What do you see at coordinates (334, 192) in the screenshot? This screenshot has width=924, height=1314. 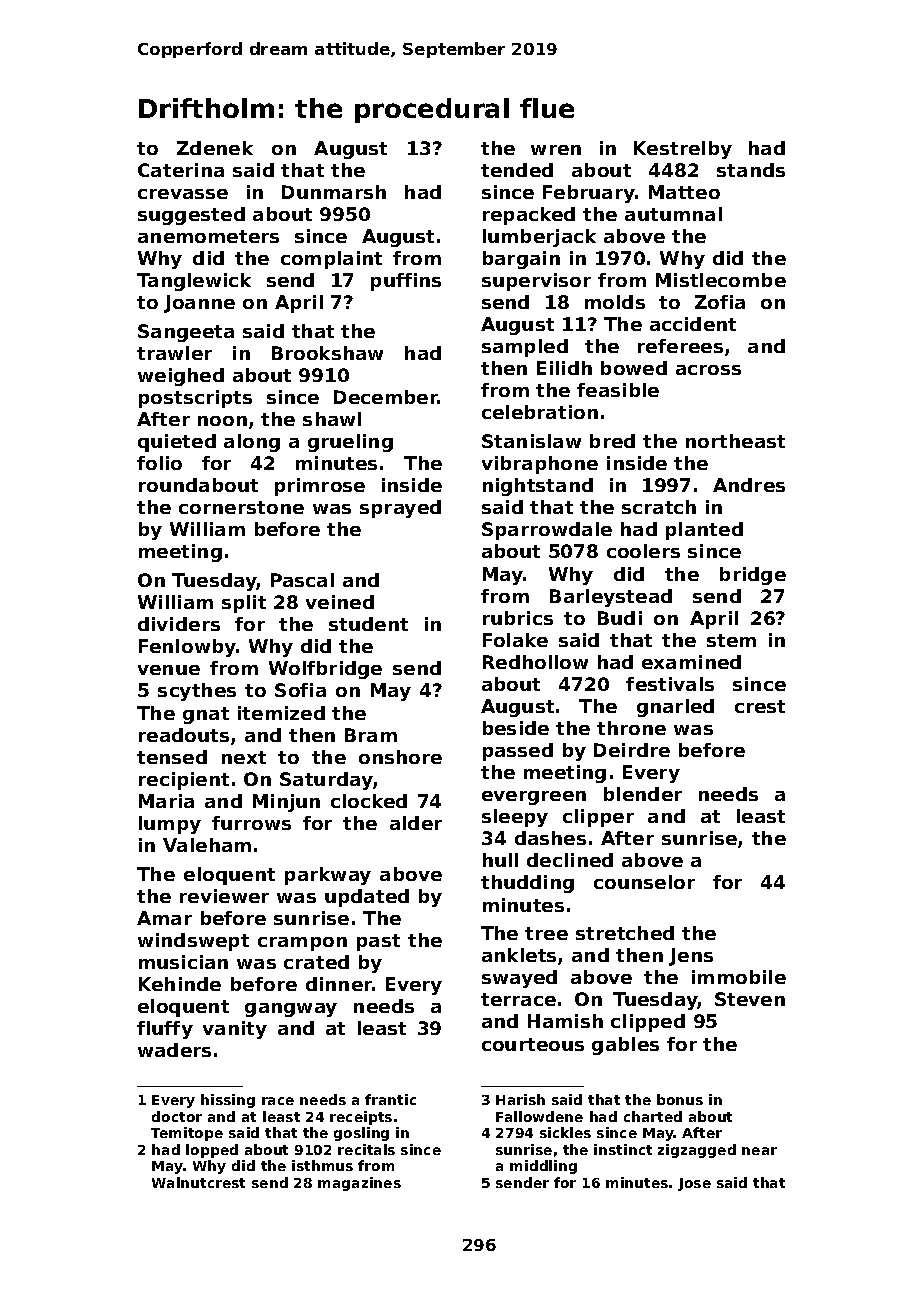 I see `Dunmarsh` at bounding box center [334, 192].
